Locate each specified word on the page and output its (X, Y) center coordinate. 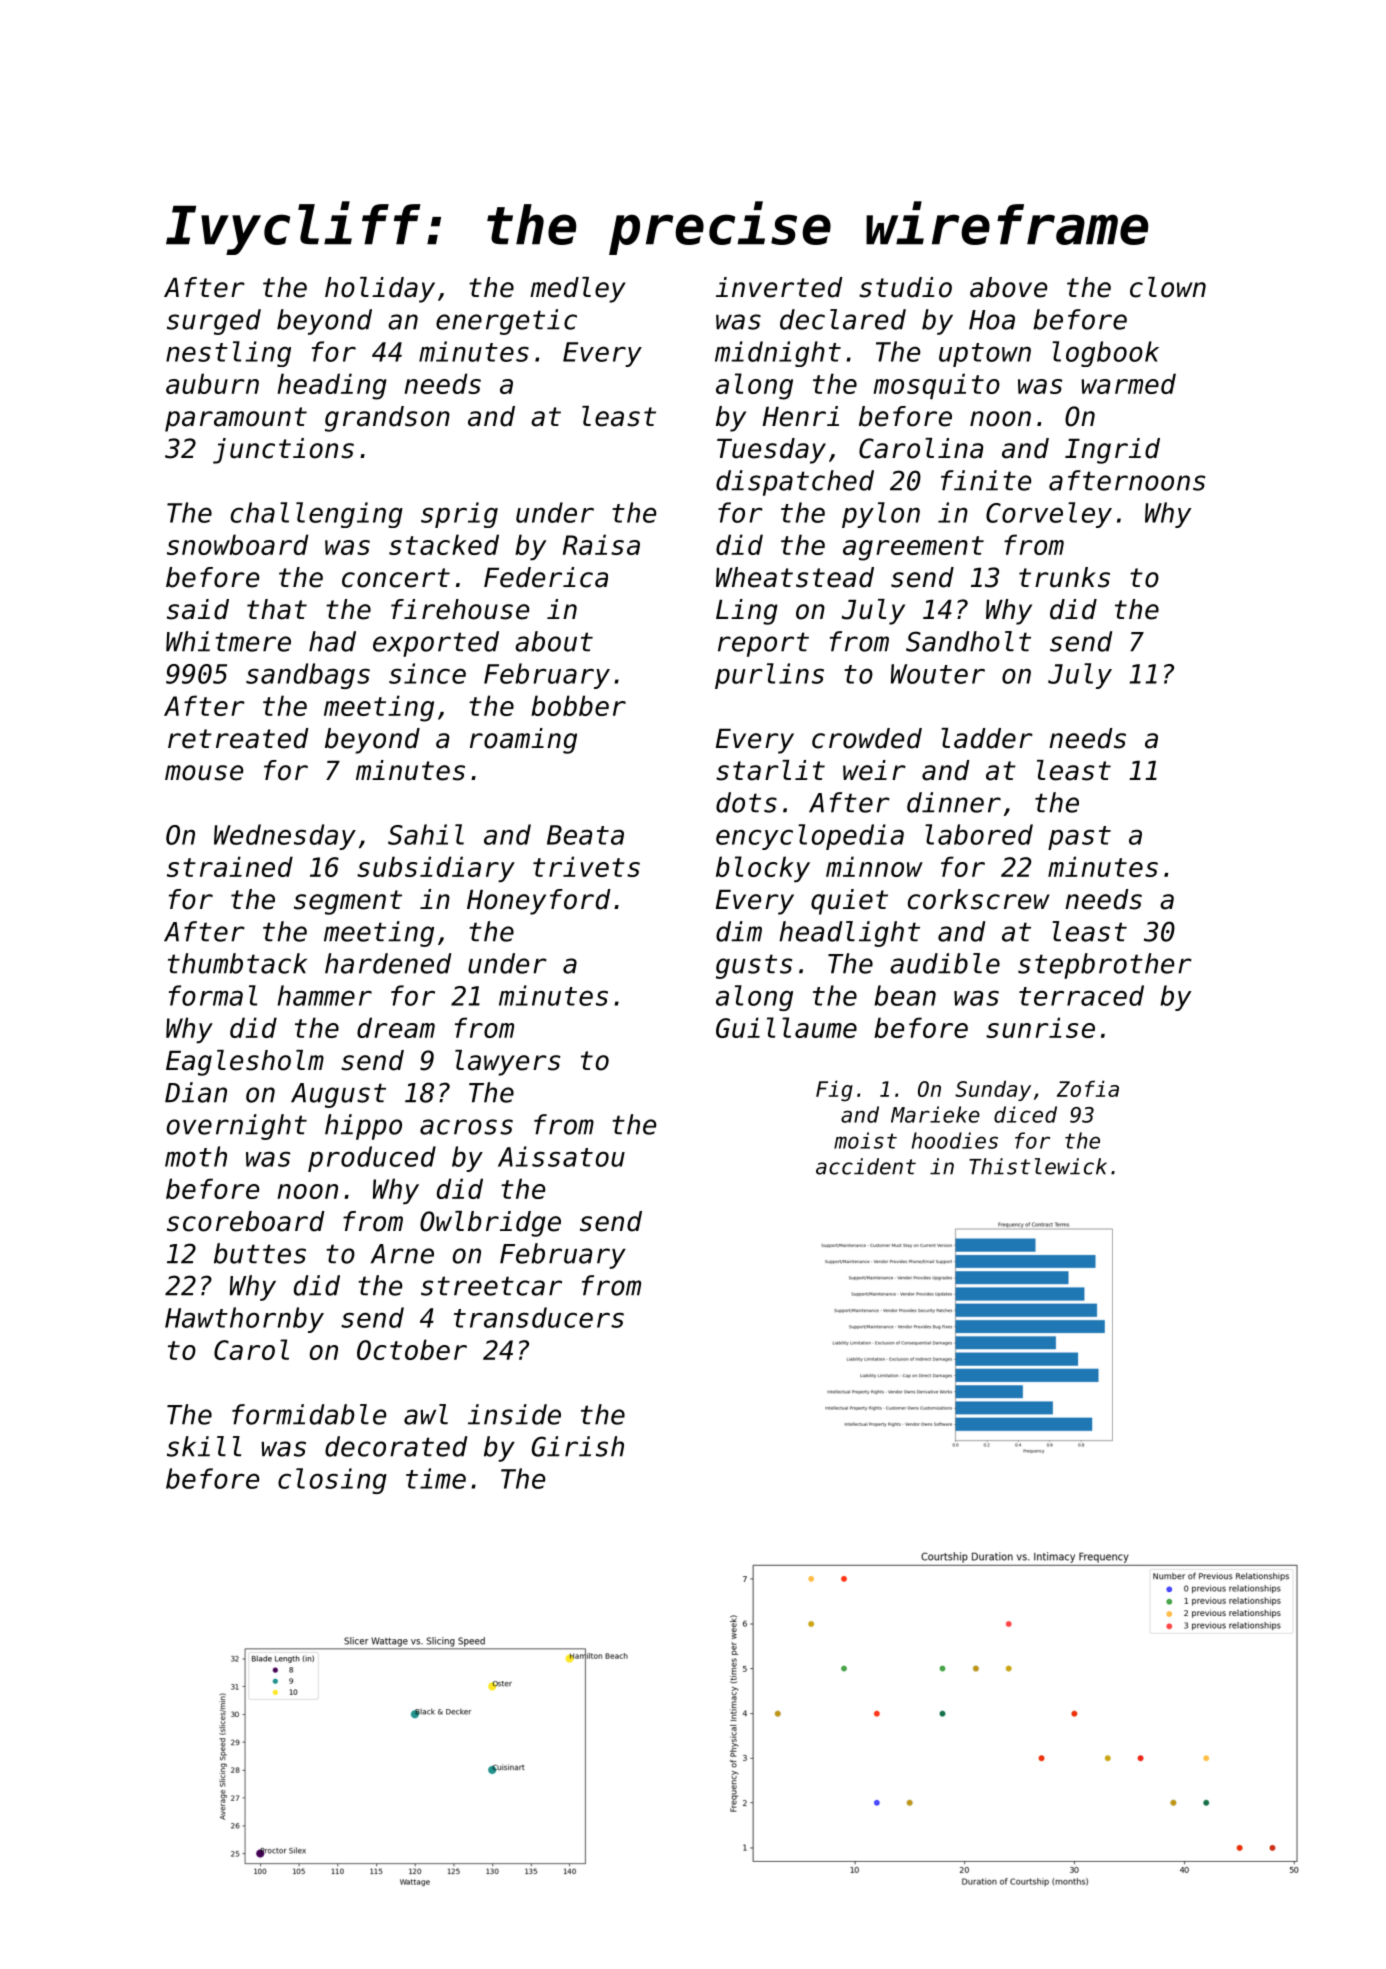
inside (514, 1414)
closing (332, 1481)
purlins (769, 676)
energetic (506, 322)
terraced (1081, 995)
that (277, 609)
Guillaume (786, 1027)
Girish (578, 1446)
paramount (236, 419)
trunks (1064, 577)
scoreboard (246, 1221)
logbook (1105, 354)
